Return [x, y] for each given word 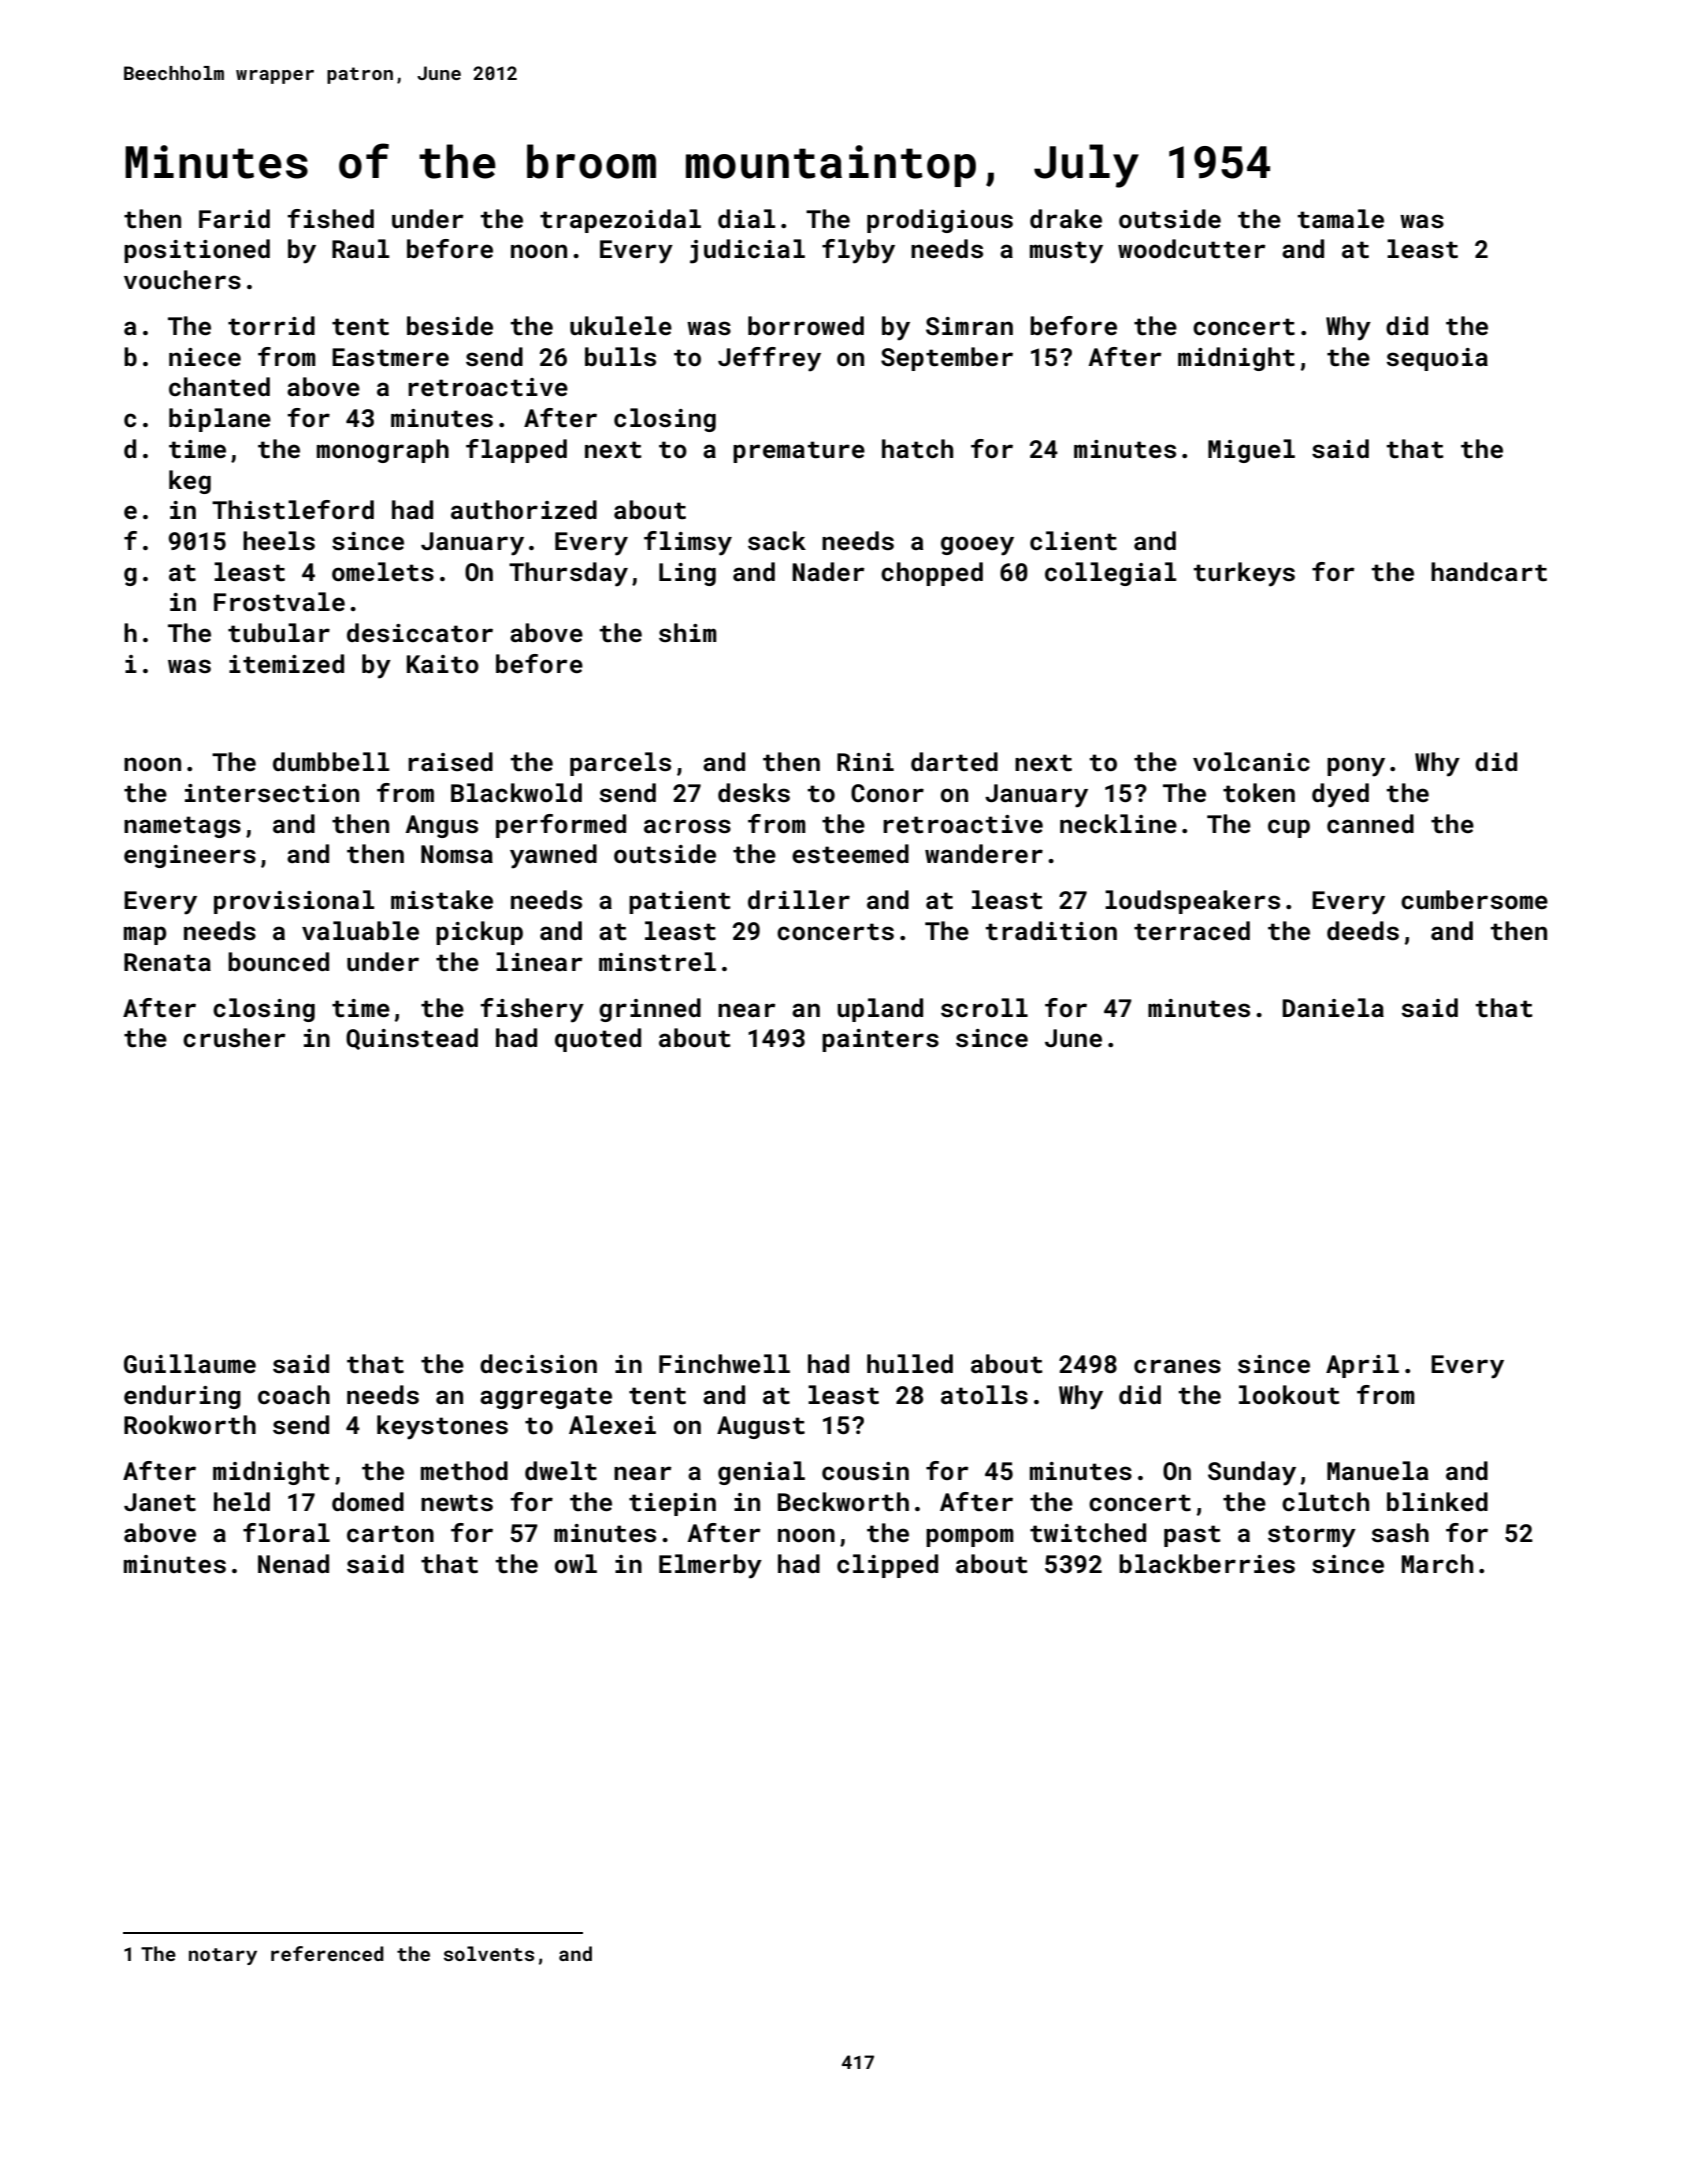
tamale [1340, 219]
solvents [489, 1953]
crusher [234, 1038]
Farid [234, 218]
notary [223, 1956]
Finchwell [724, 1364]
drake [1066, 218]
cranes [1177, 1366]
